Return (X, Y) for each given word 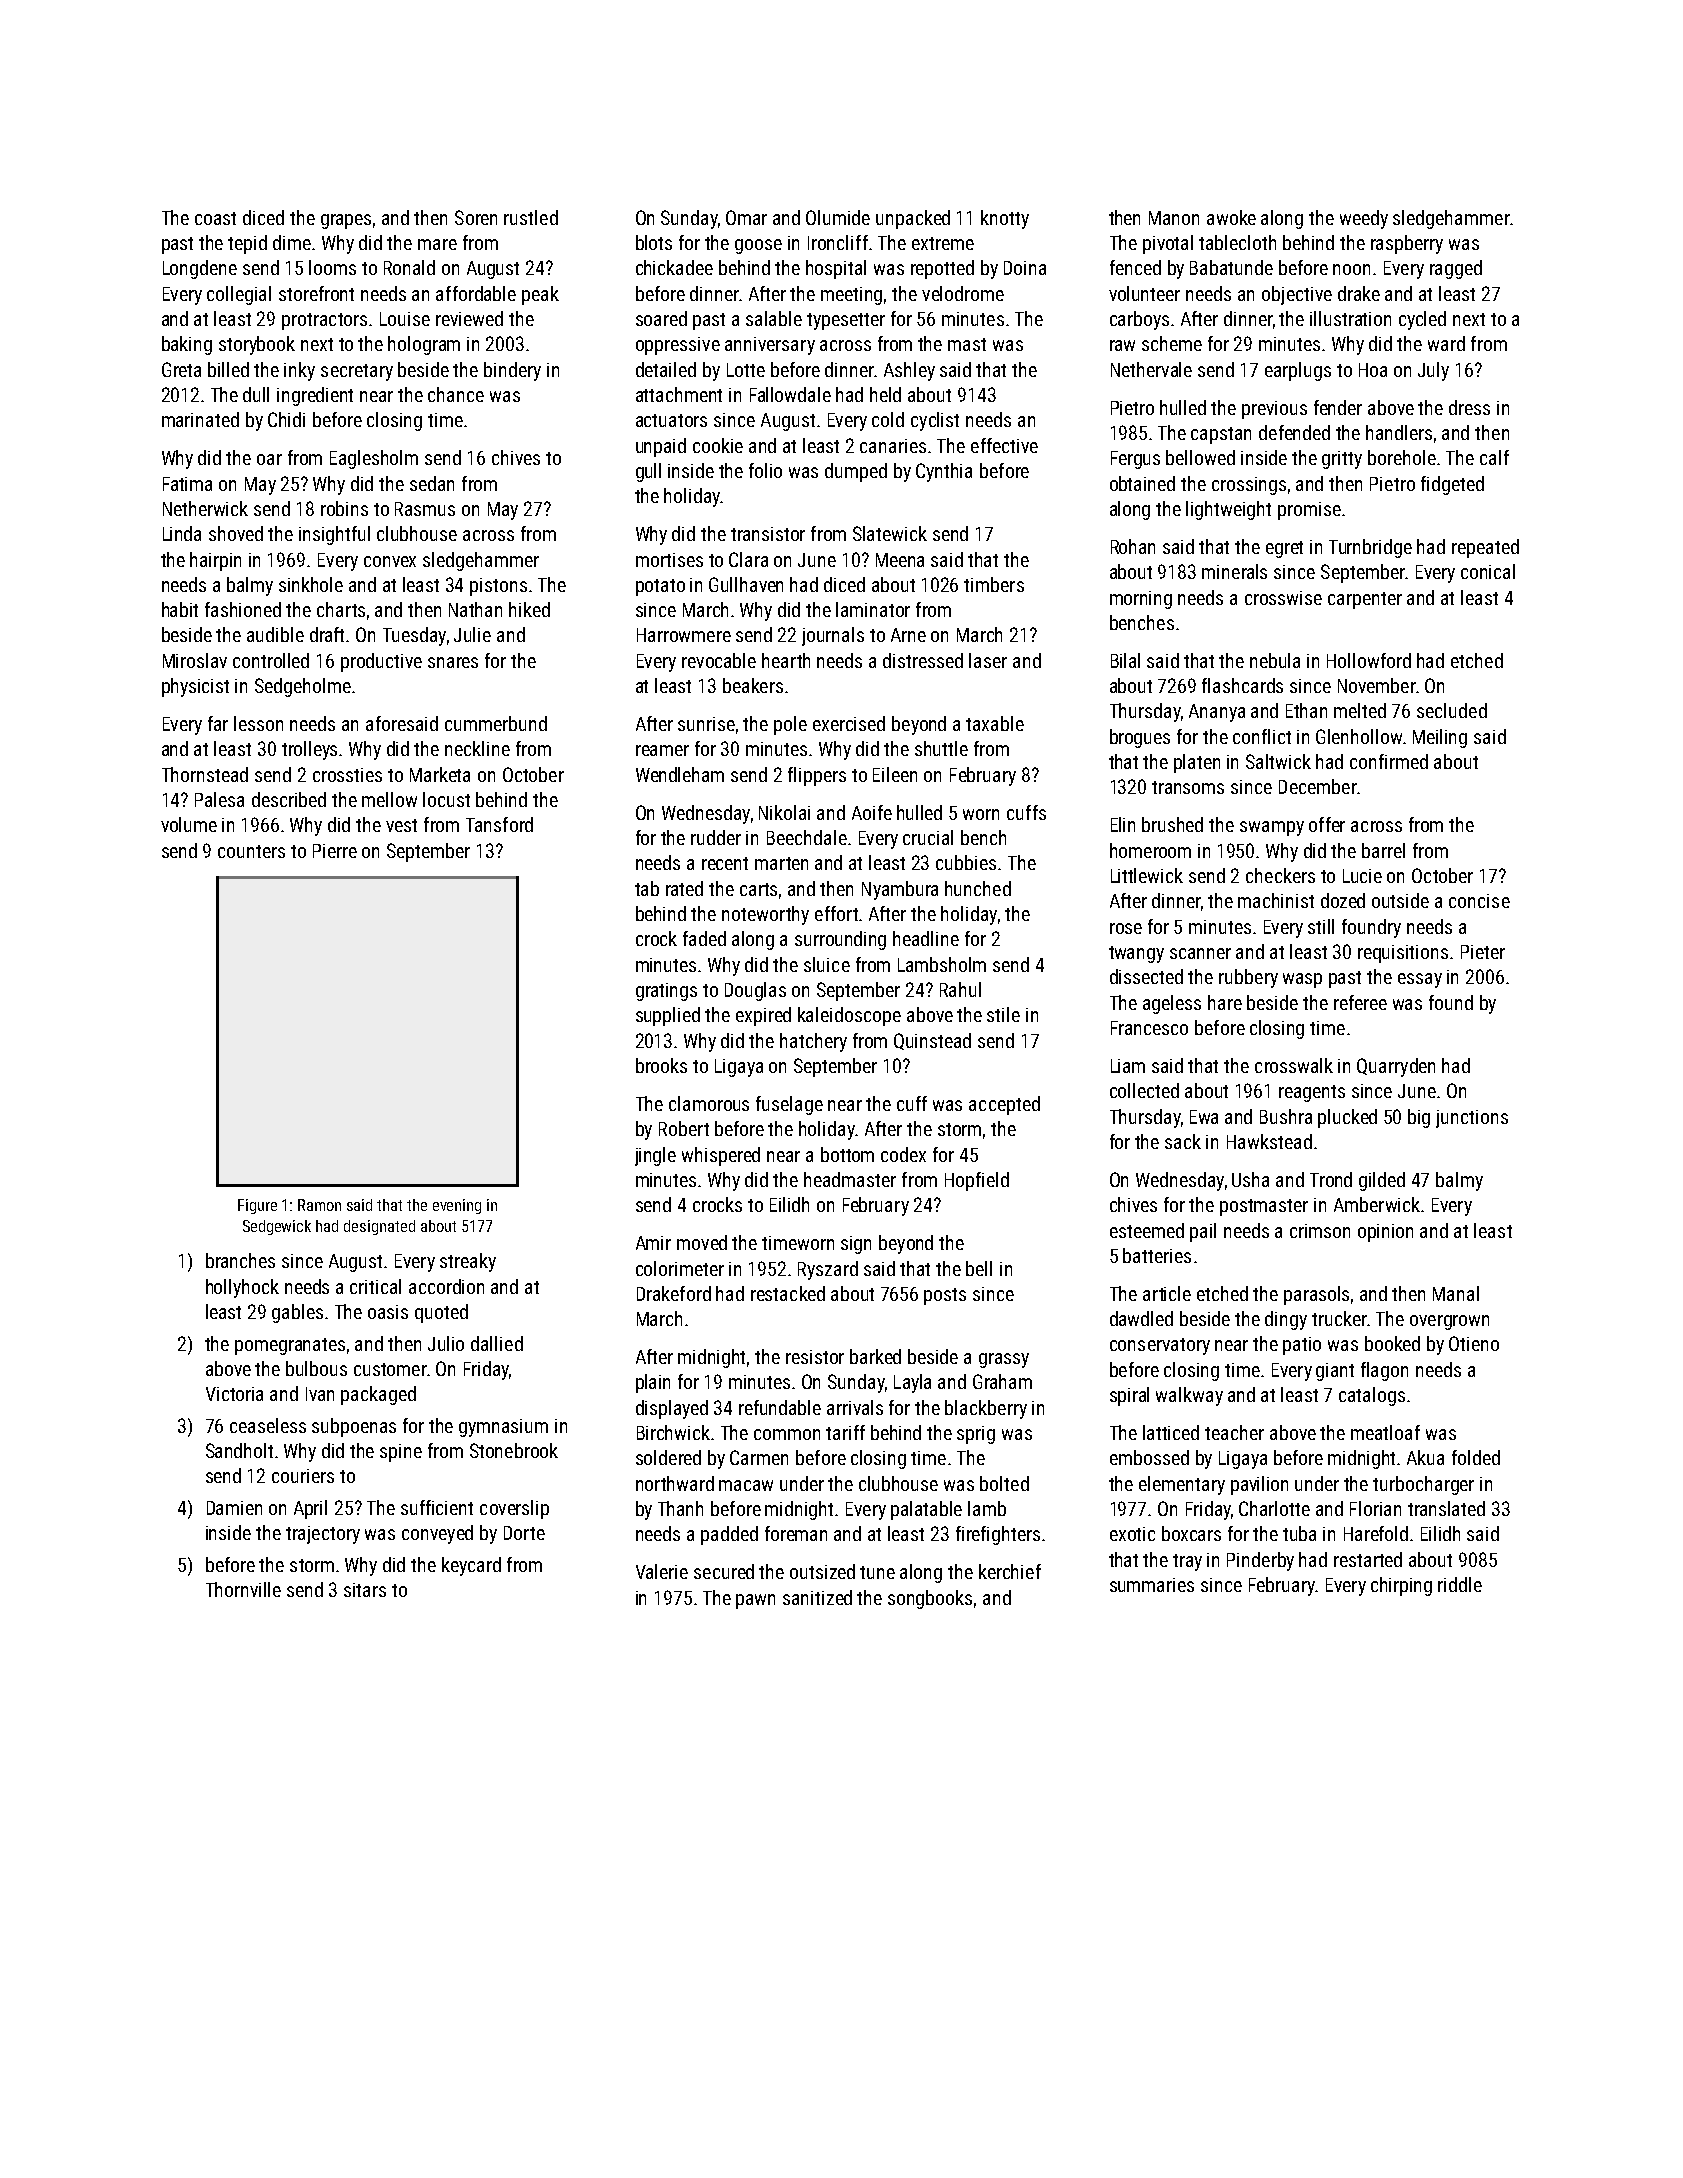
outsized (822, 1571)
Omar (746, 217)
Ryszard (828, 1270)
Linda (182, 533)
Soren (476, 217)
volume (189, 824)
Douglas (755, 991)
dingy (1286, 1320)
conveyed (437, 1534)
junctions (1472, 1119)
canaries (893, 446)
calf (1494, 457)
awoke (1231, 217)
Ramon (319, 1205)
